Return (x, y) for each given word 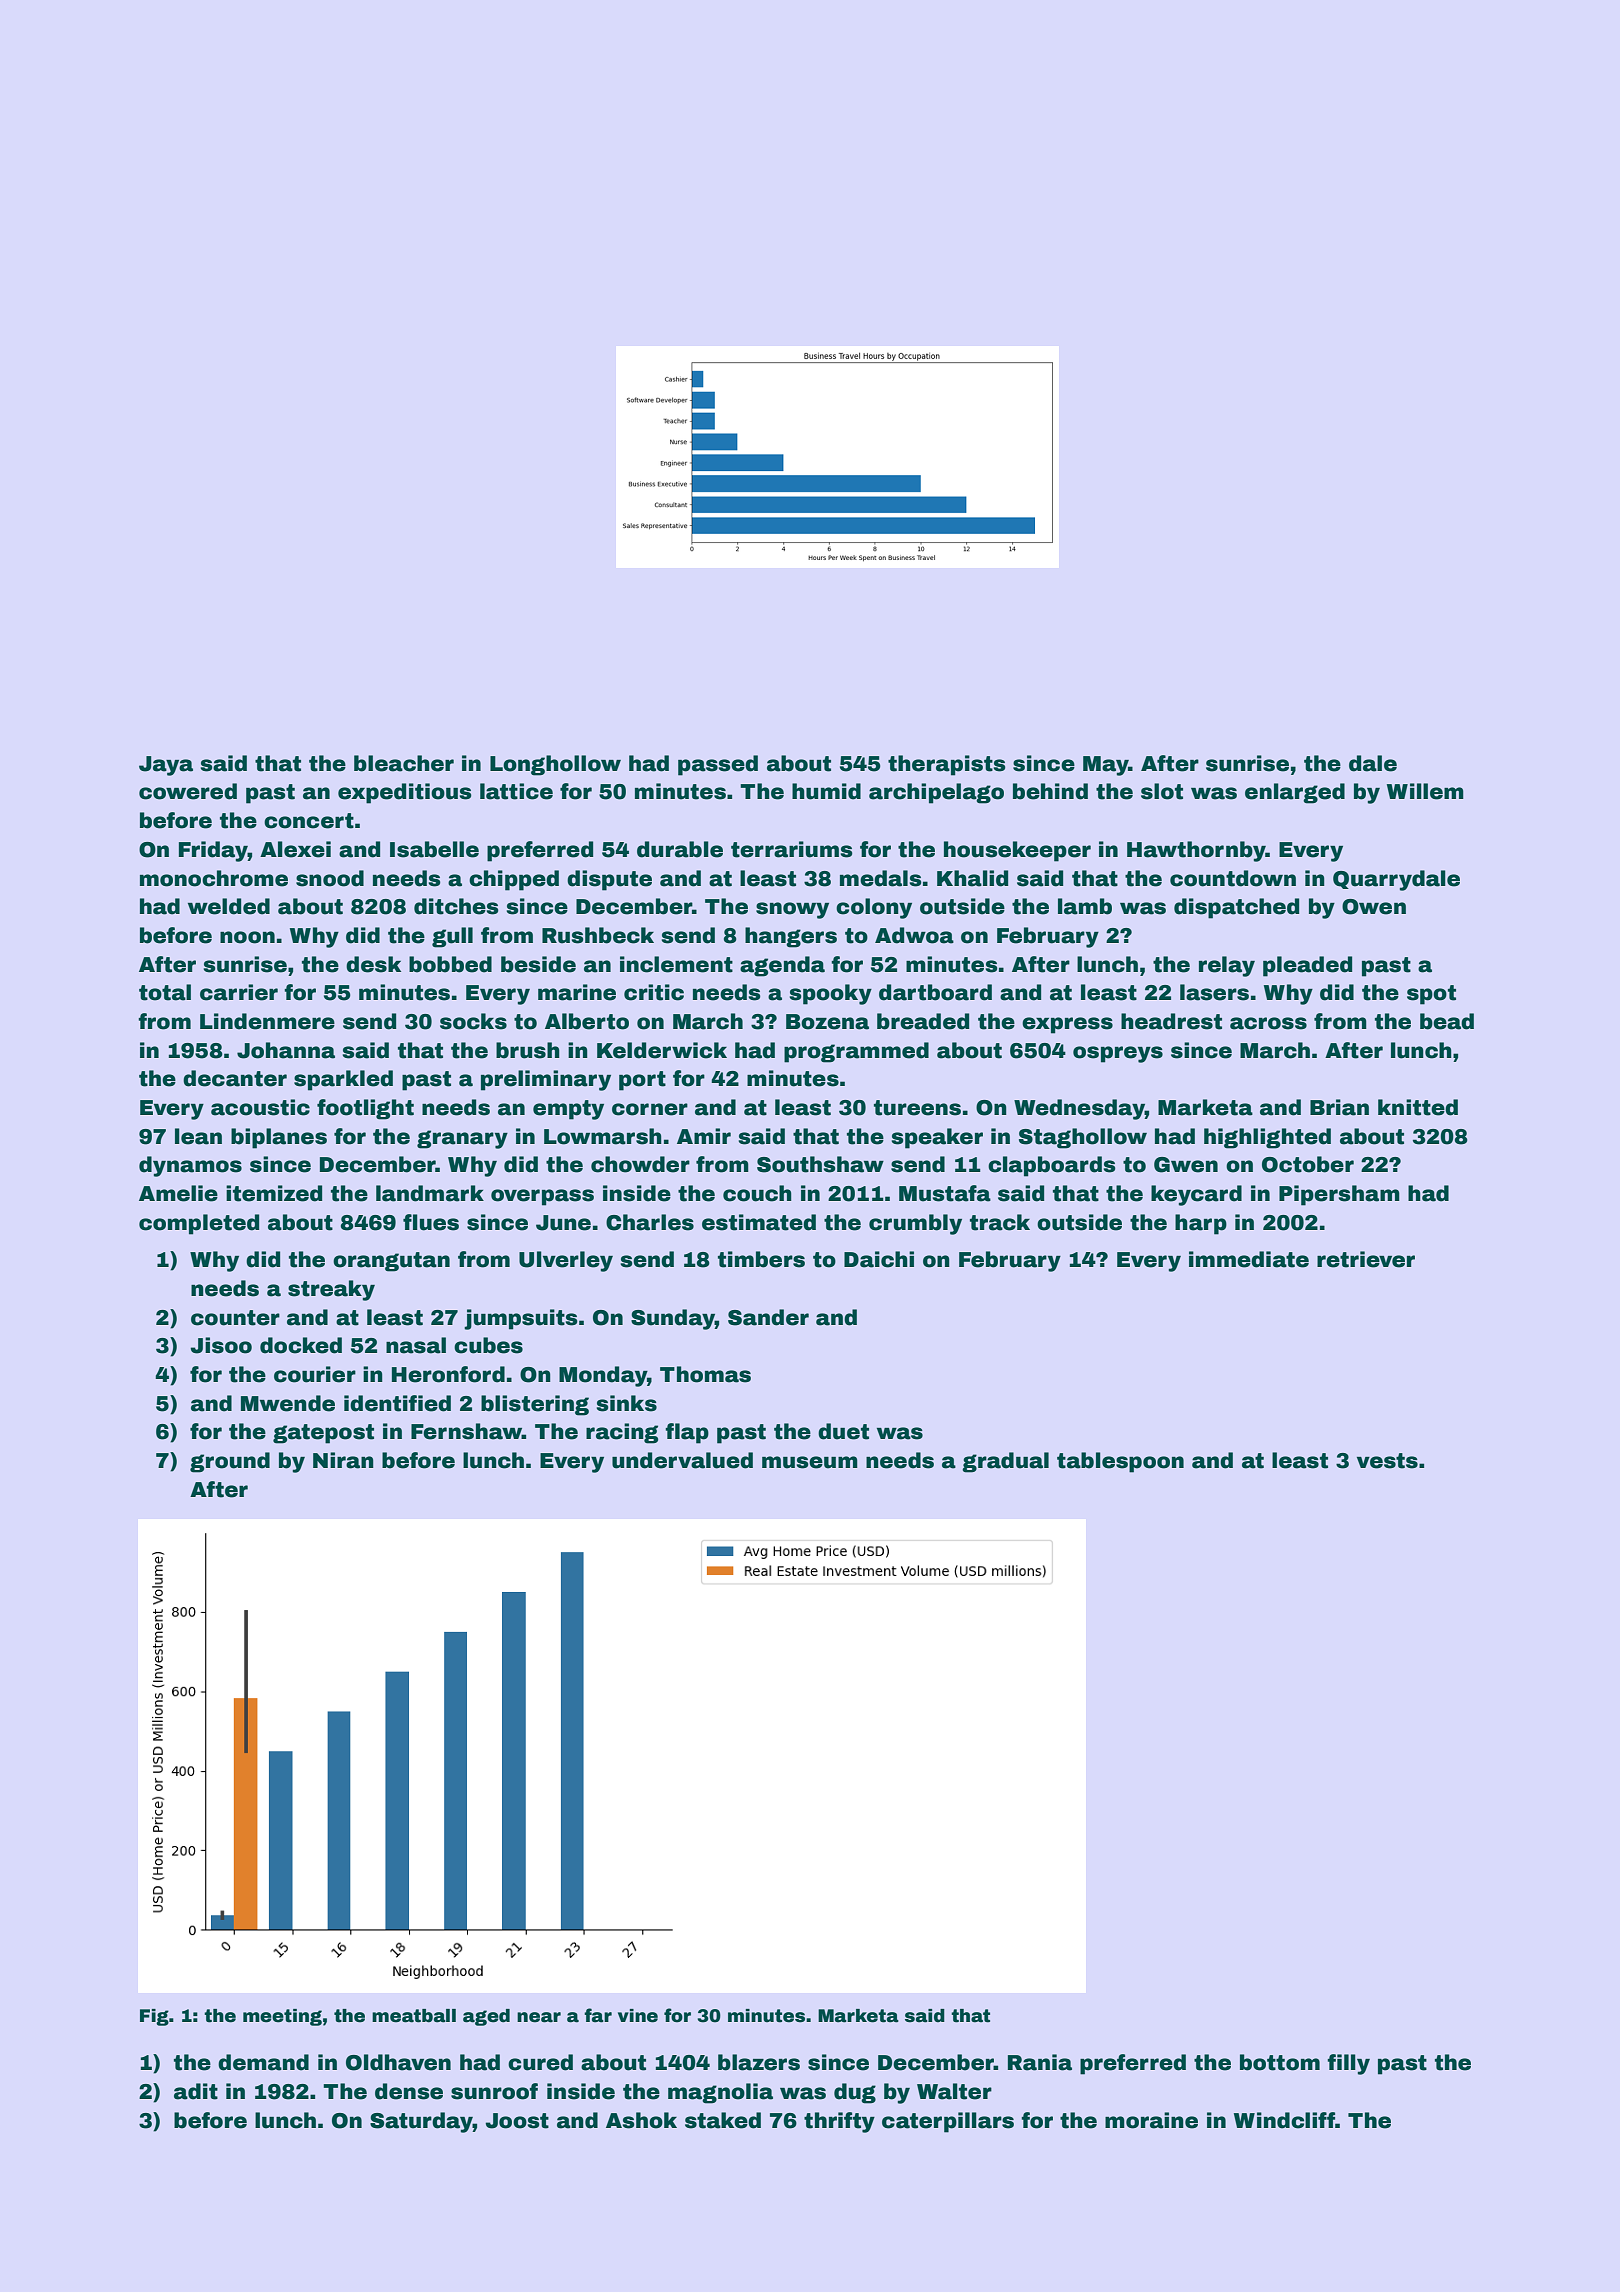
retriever (1366, 1259)
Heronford (448, 1374)
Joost (517, 2121)
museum (810, 1462)
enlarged (1295, 793)
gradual (1005, 1462)
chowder (640, 1164)
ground (230, 1462)
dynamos (190, 1166)
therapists (947, 765)
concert (309, 821)
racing (622, 1433)
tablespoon (1120, 1462)
